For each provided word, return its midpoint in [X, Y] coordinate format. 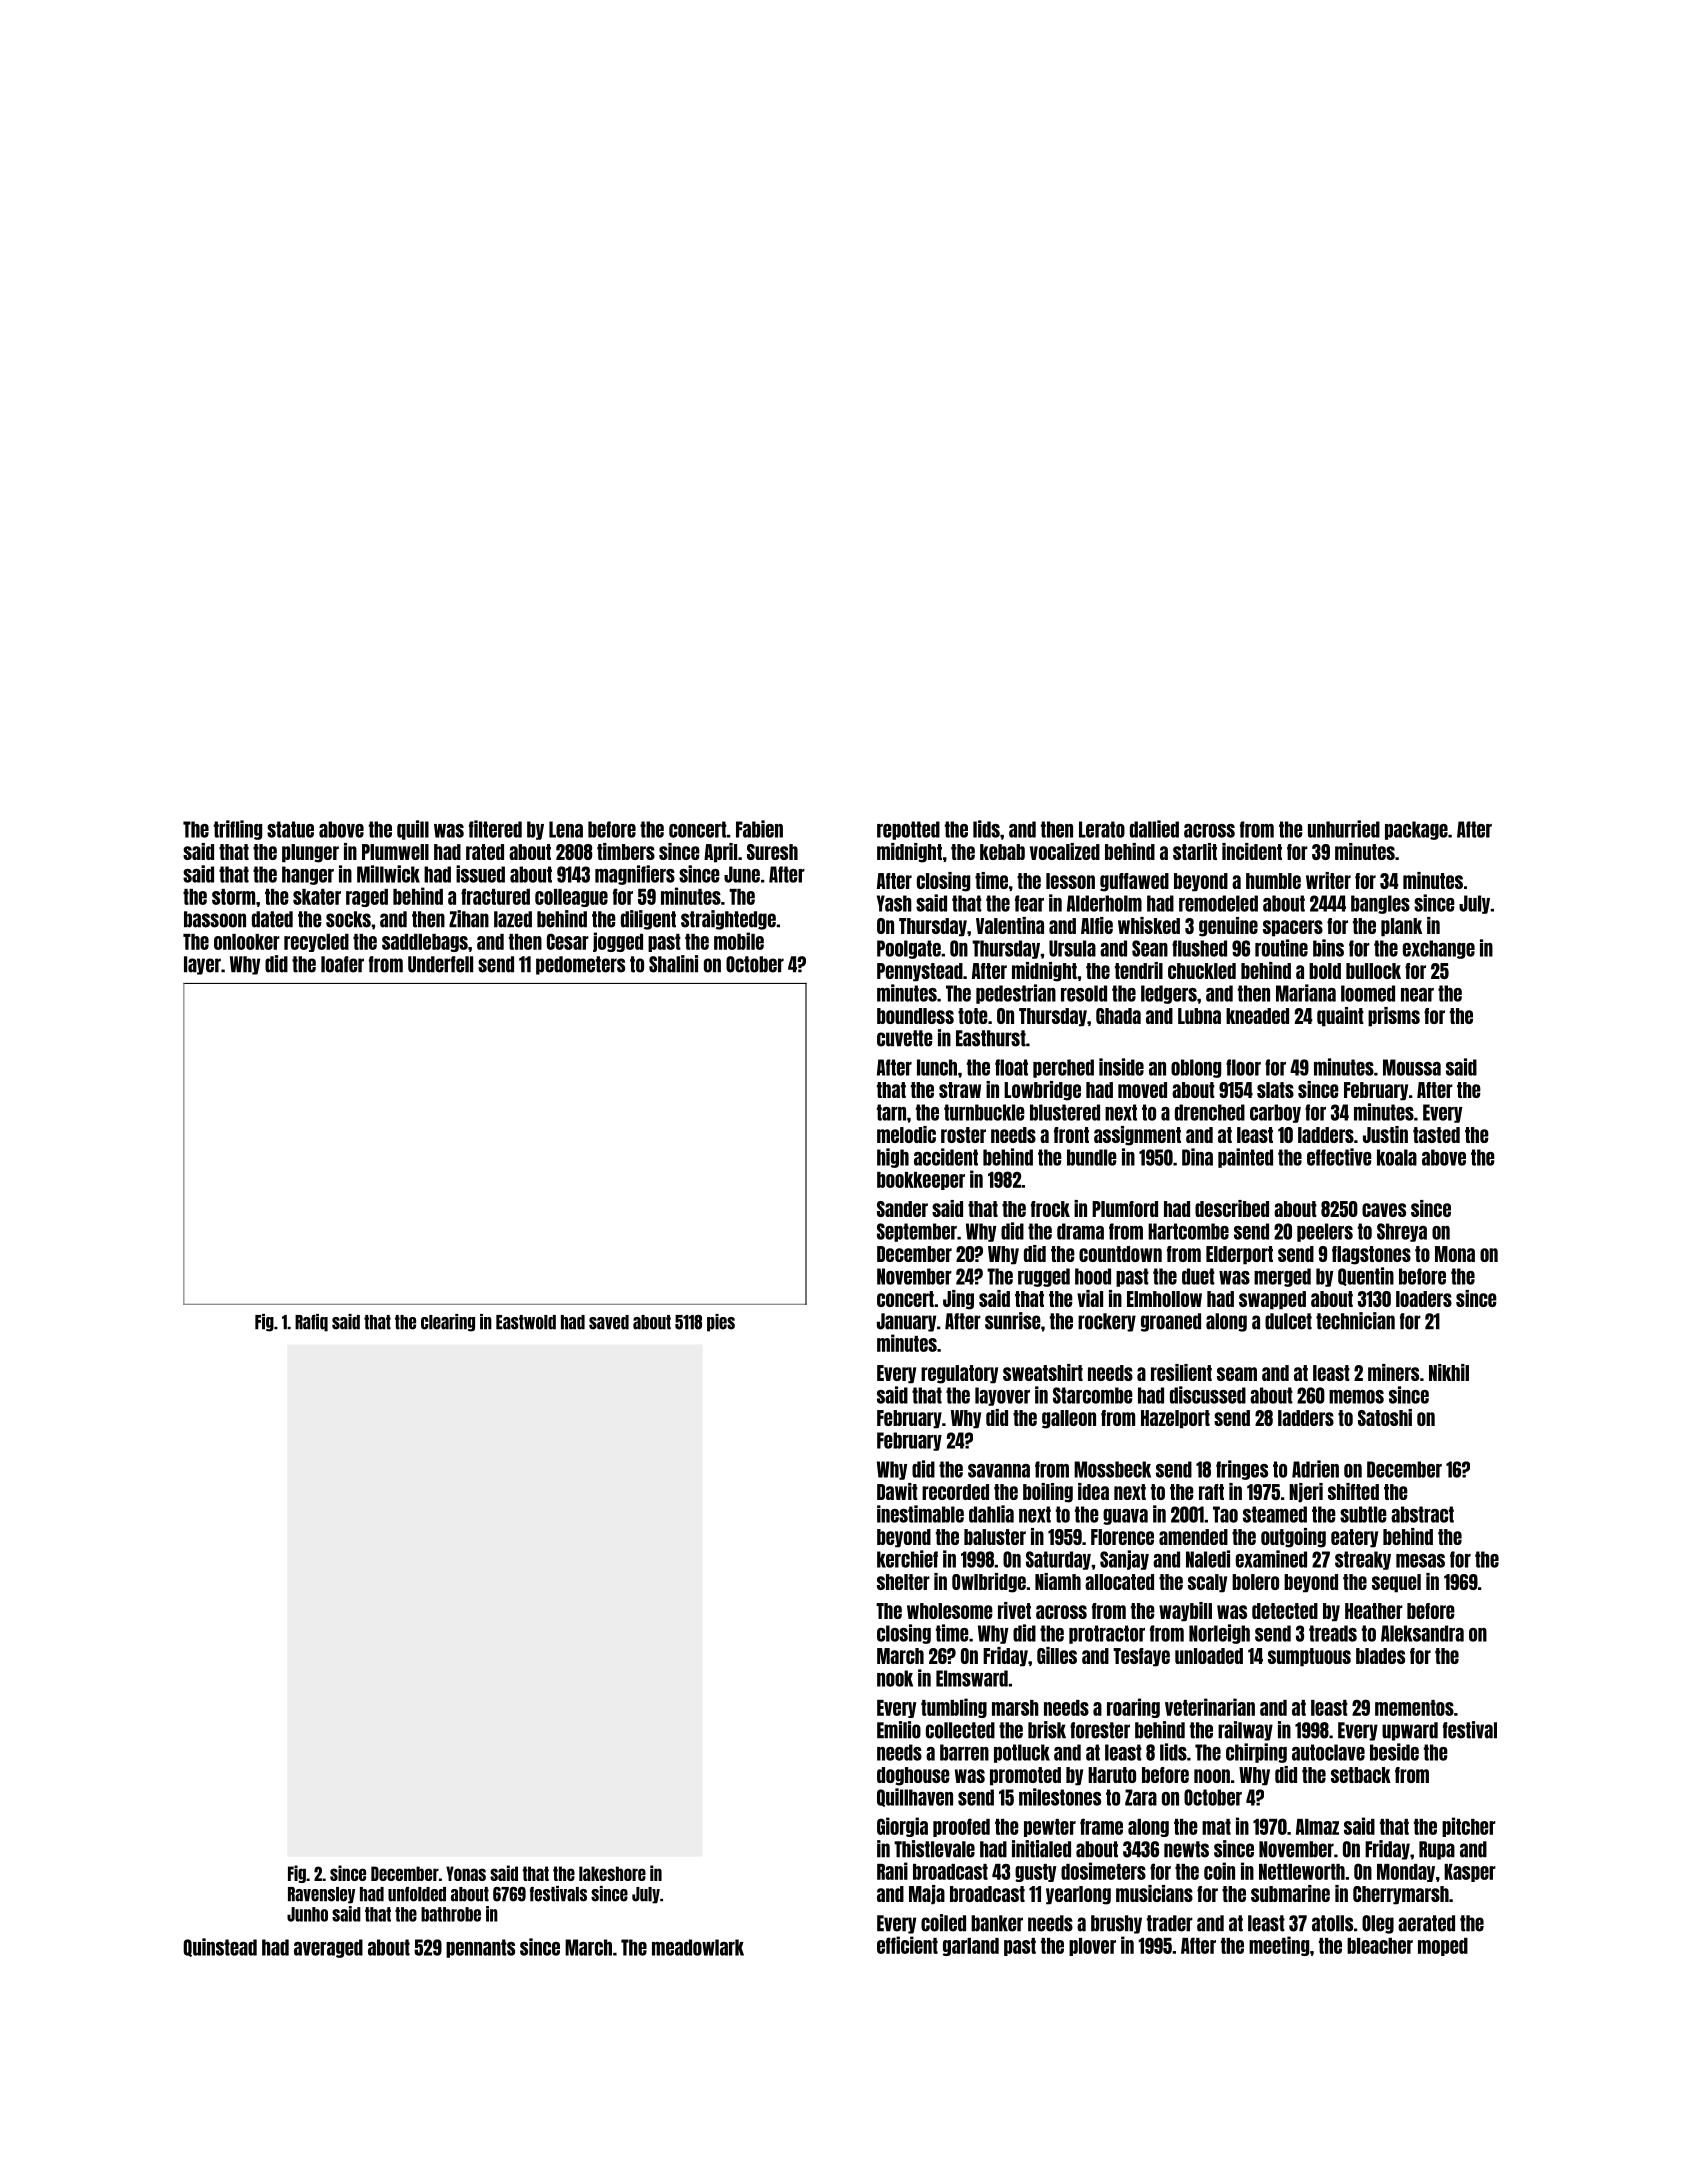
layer [202, 965]
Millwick [388, 874]
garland [971, 1947]
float [1011, 1067]
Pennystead [920, 972]
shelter [903, 1582]
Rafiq [311, 1323]
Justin [1385, 1134]
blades [1380, 1656]
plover [1092, 1947]
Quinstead [220, 1947]
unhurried [1344, 829]
